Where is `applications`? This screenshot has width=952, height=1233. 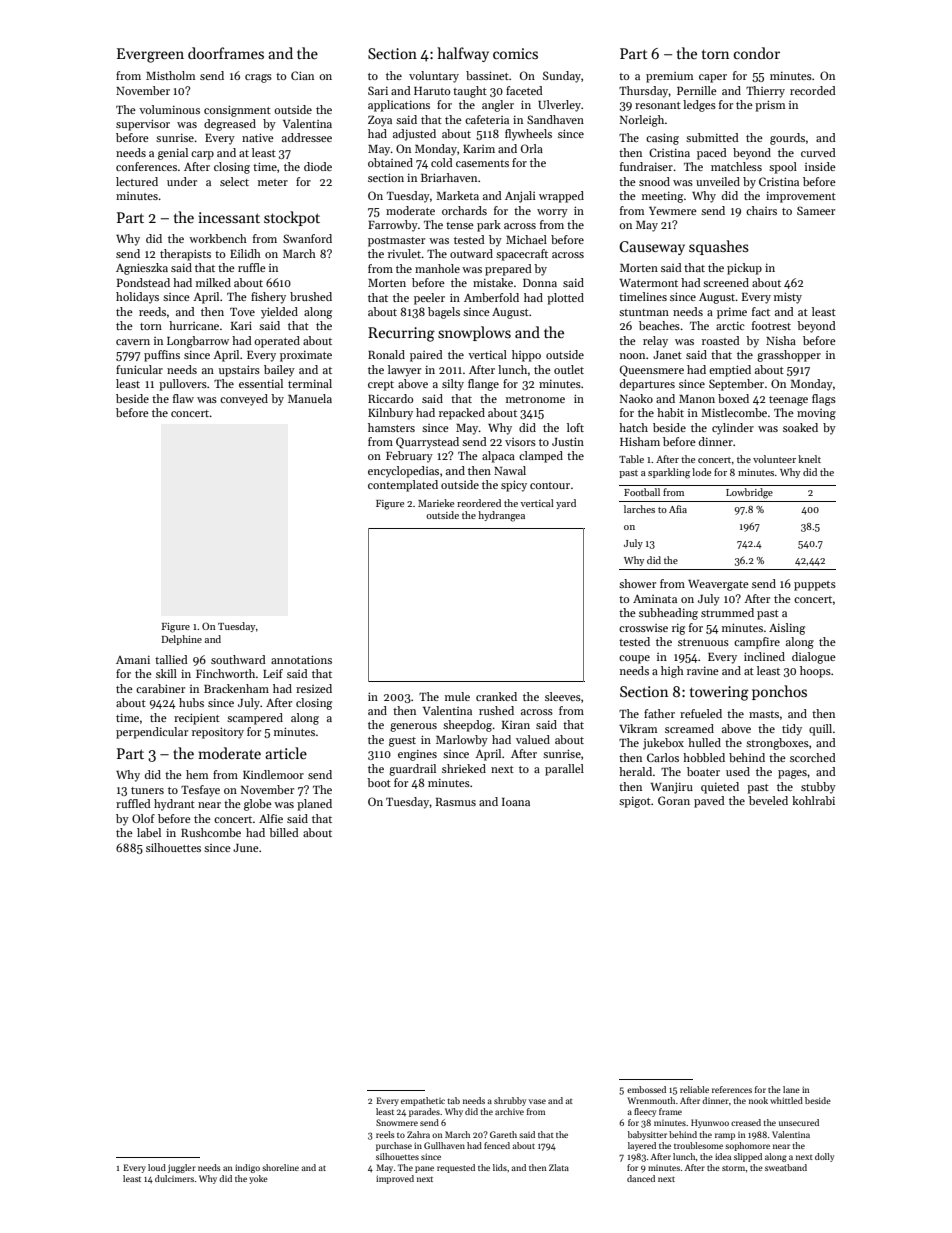 applications is located at coordinates (399, 106).
